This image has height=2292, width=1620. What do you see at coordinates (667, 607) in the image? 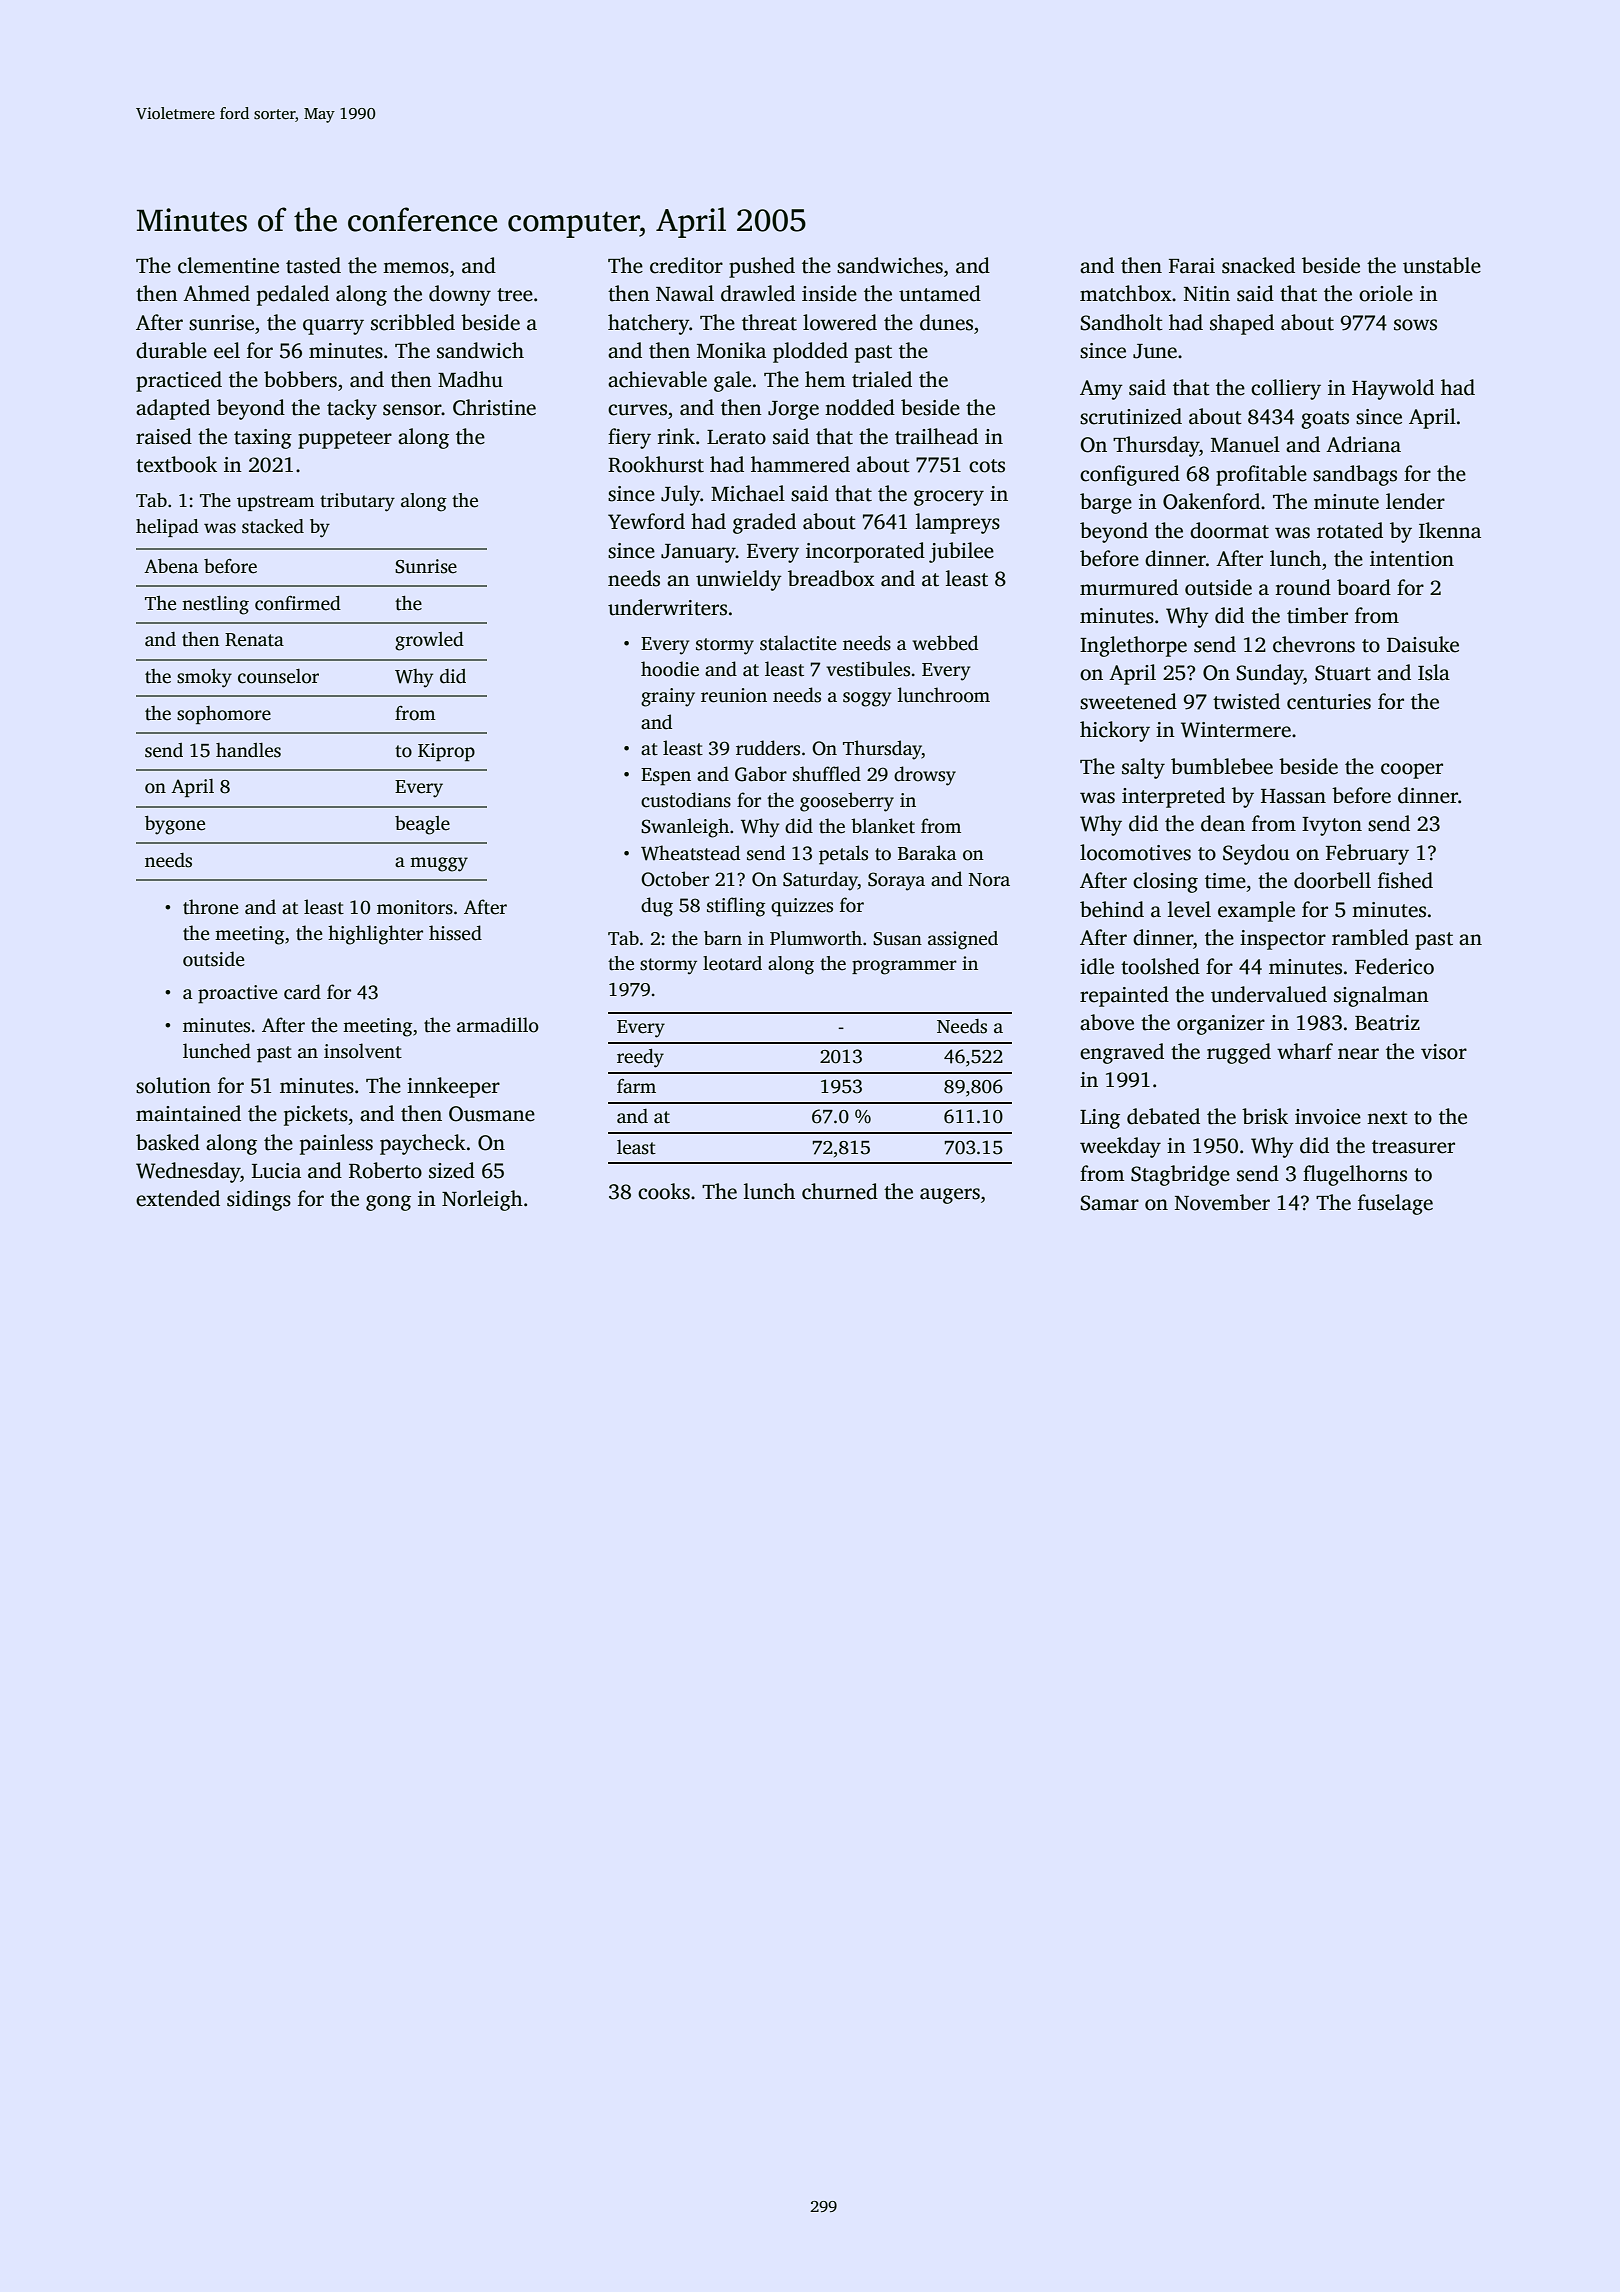
I see `underwriters` at bounding box center [667, 607].
